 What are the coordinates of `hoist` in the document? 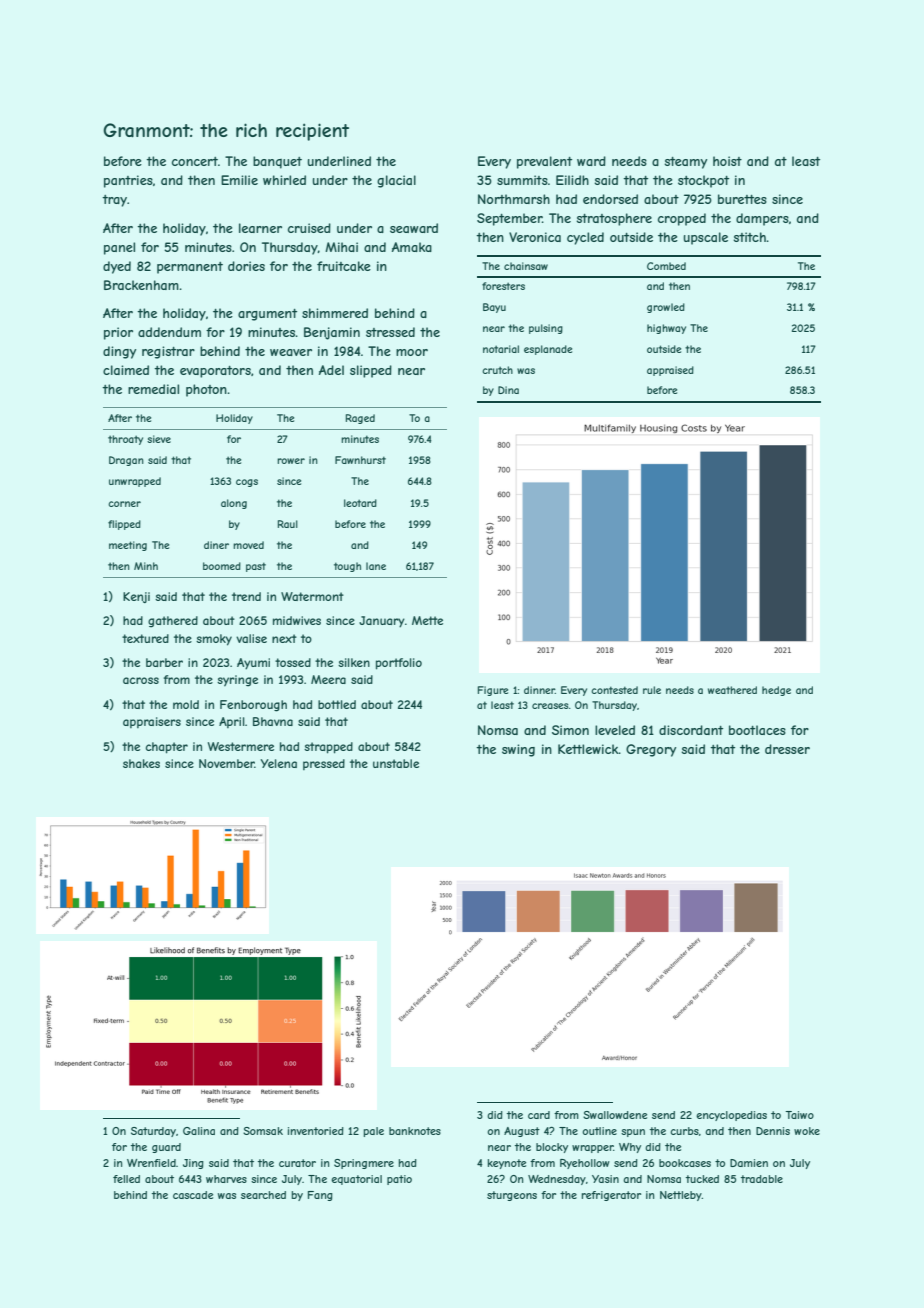 It's located at (727, 161).
